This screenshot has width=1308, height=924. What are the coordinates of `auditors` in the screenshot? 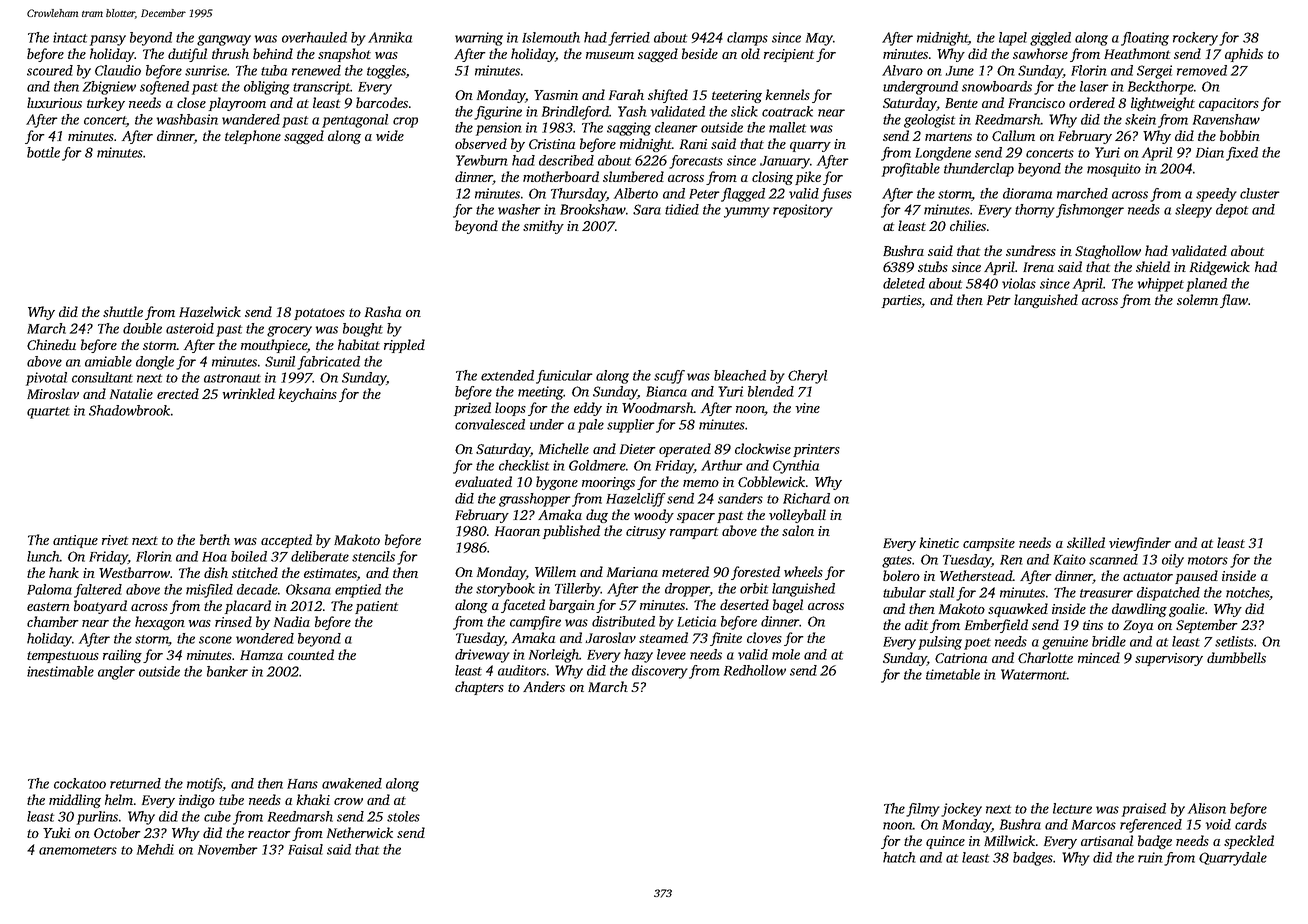 It's located at (522, 670).
